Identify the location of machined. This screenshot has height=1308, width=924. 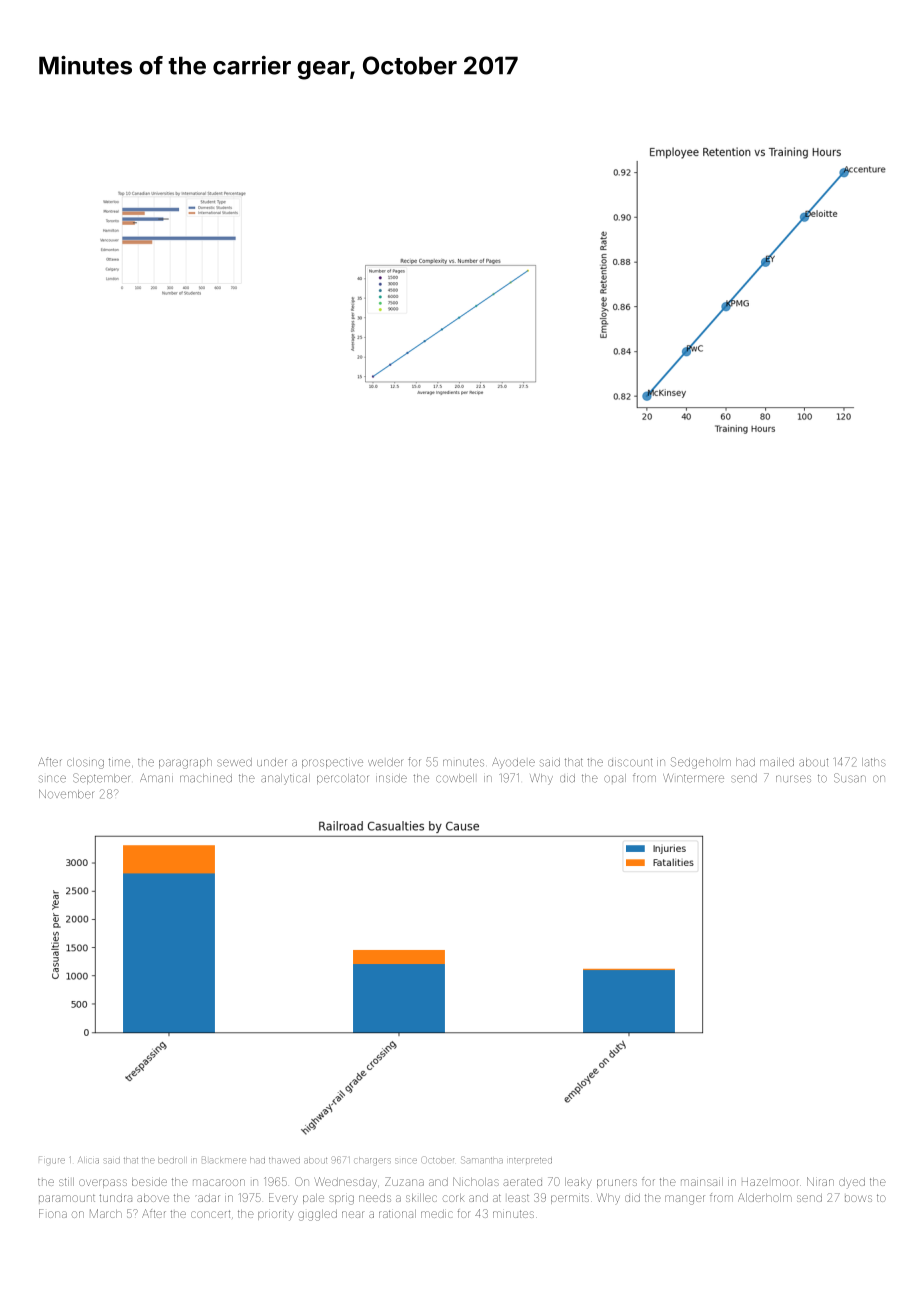
(206, 778).
